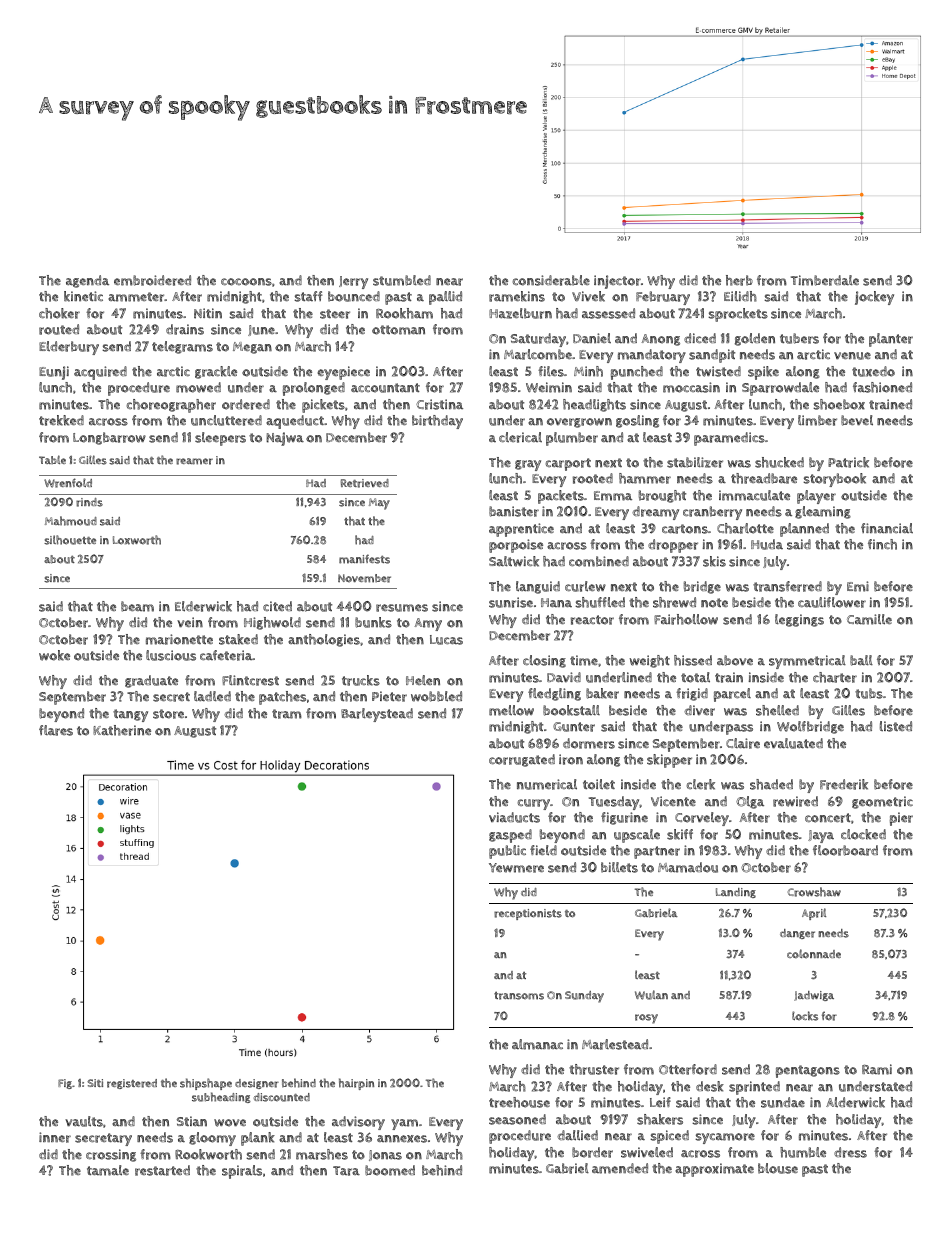 The width and height of the document is (952, 1233). What do you see at coordinates (108, 1170) in the document?
I see `tamale` at bounding box center [108, 1170].
